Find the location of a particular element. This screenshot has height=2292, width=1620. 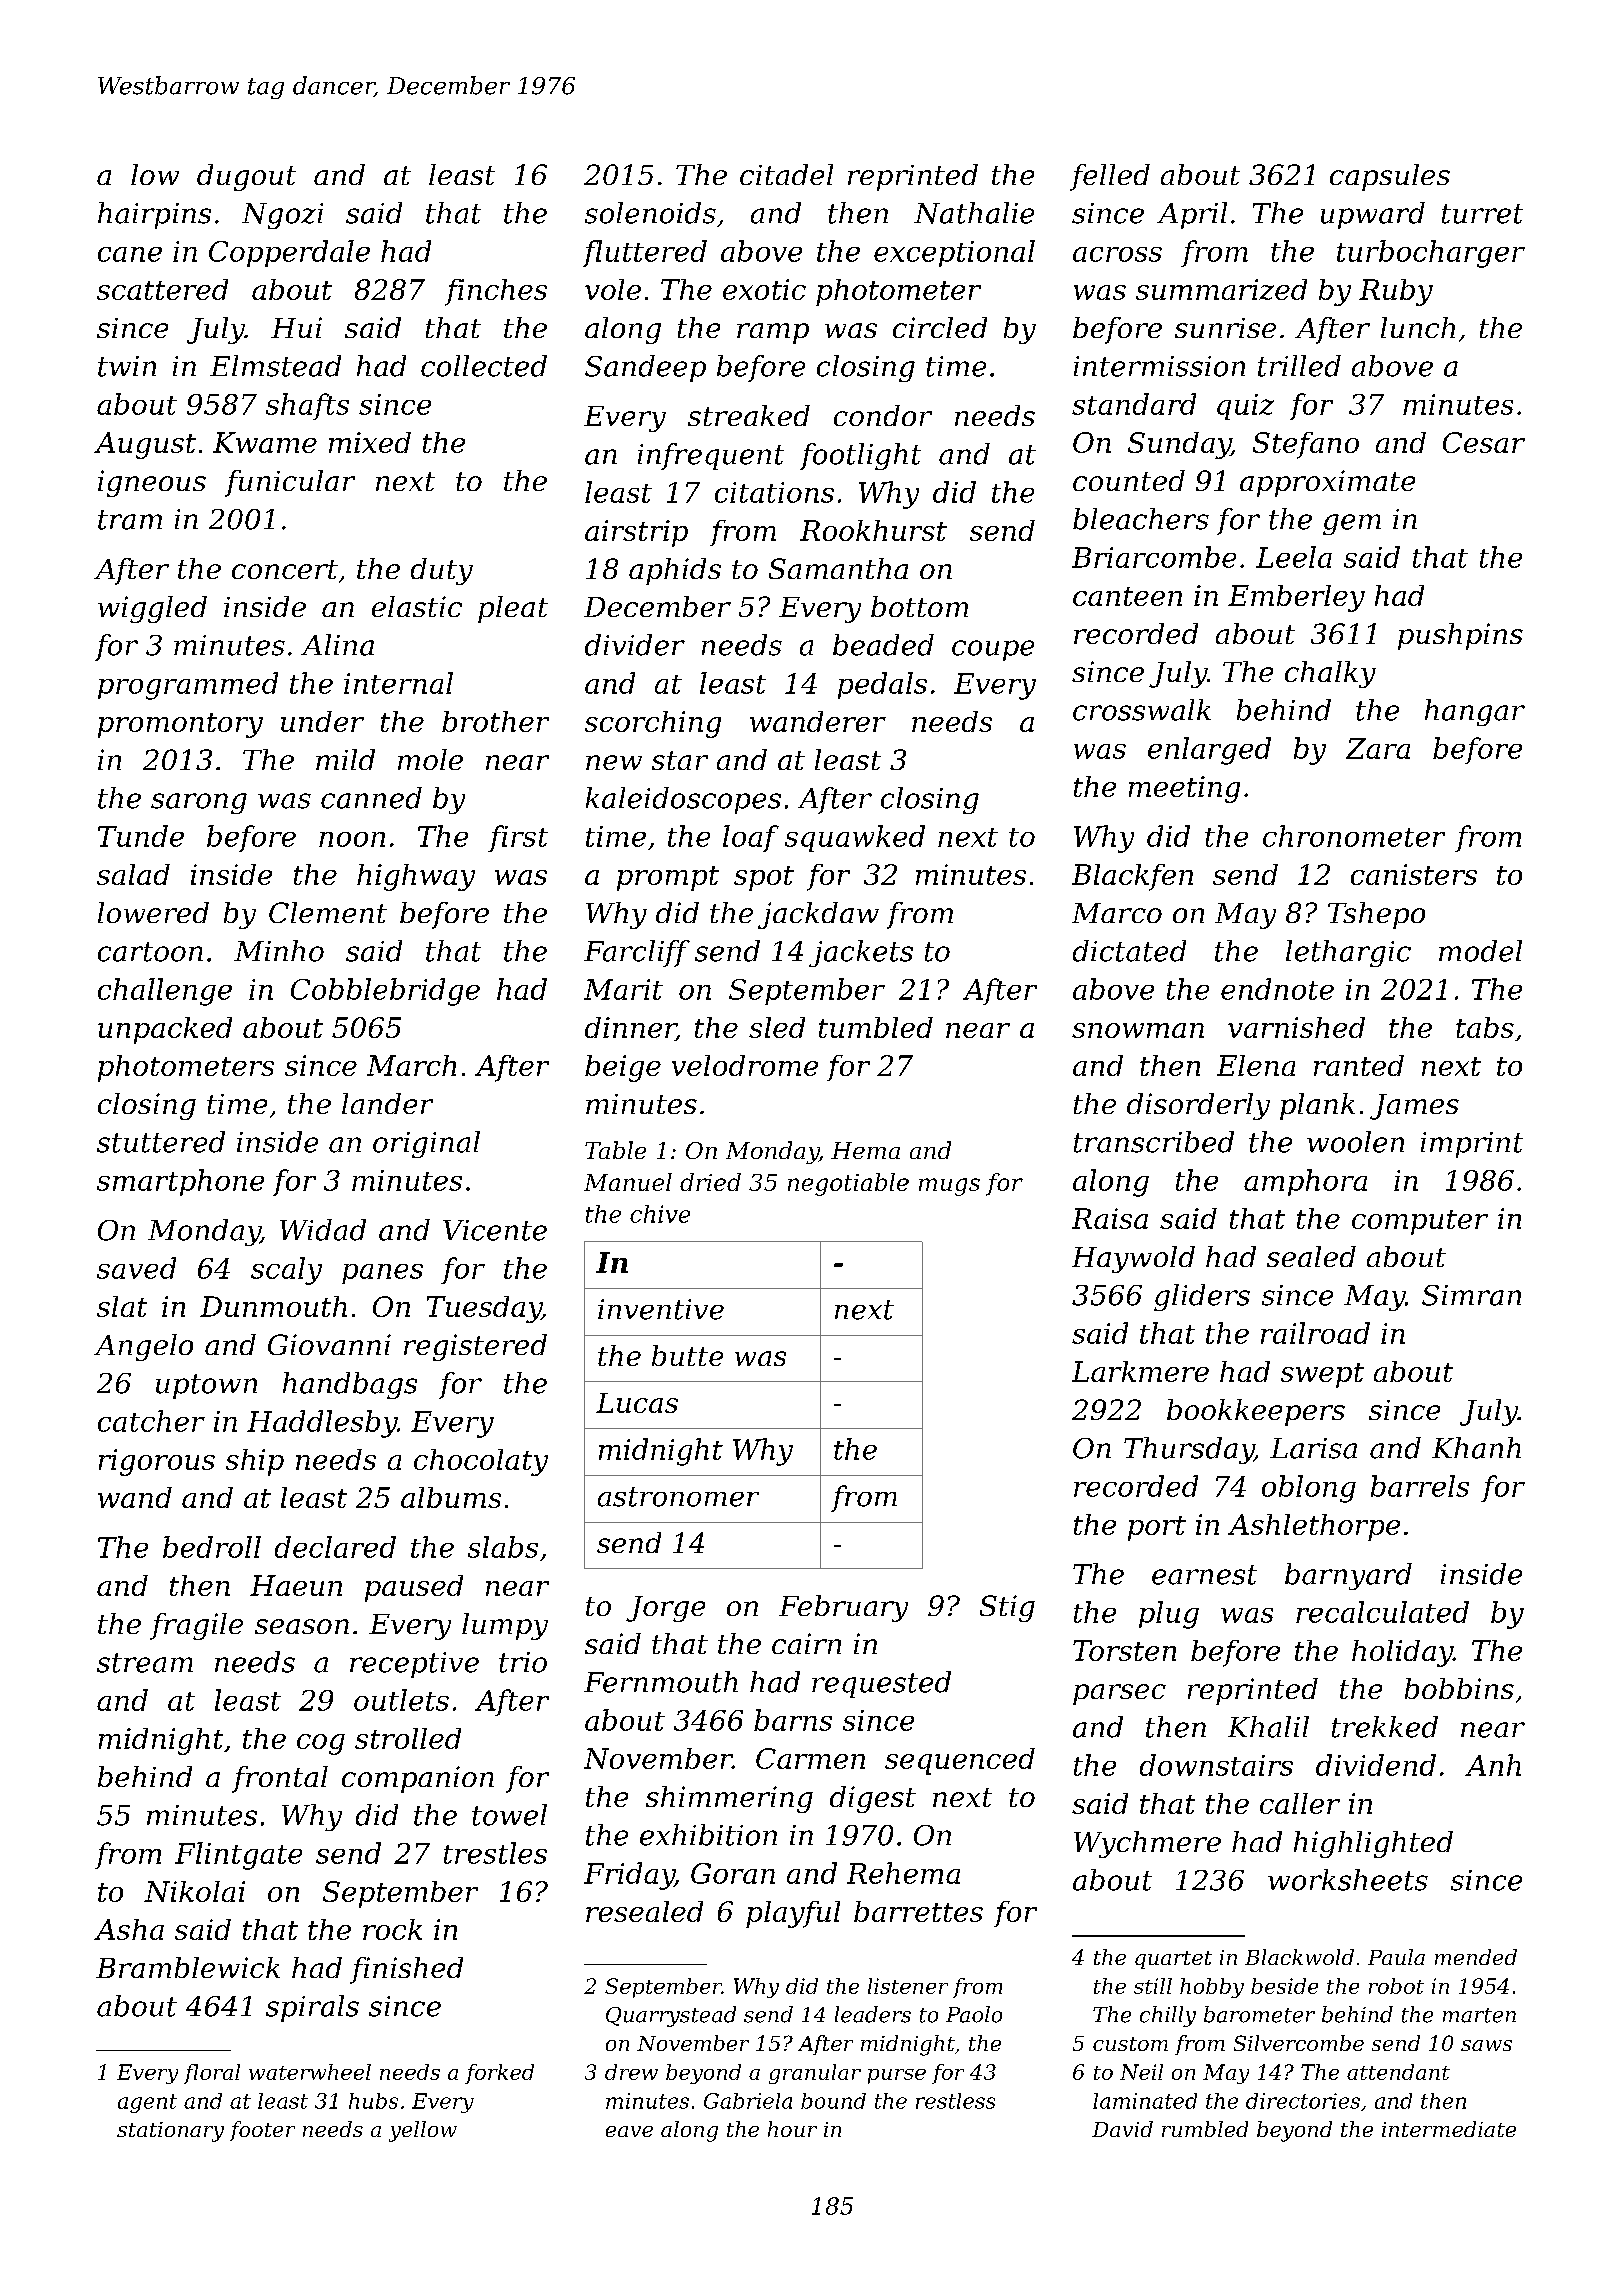

tumbled is located at coordinates (876, 1027).
